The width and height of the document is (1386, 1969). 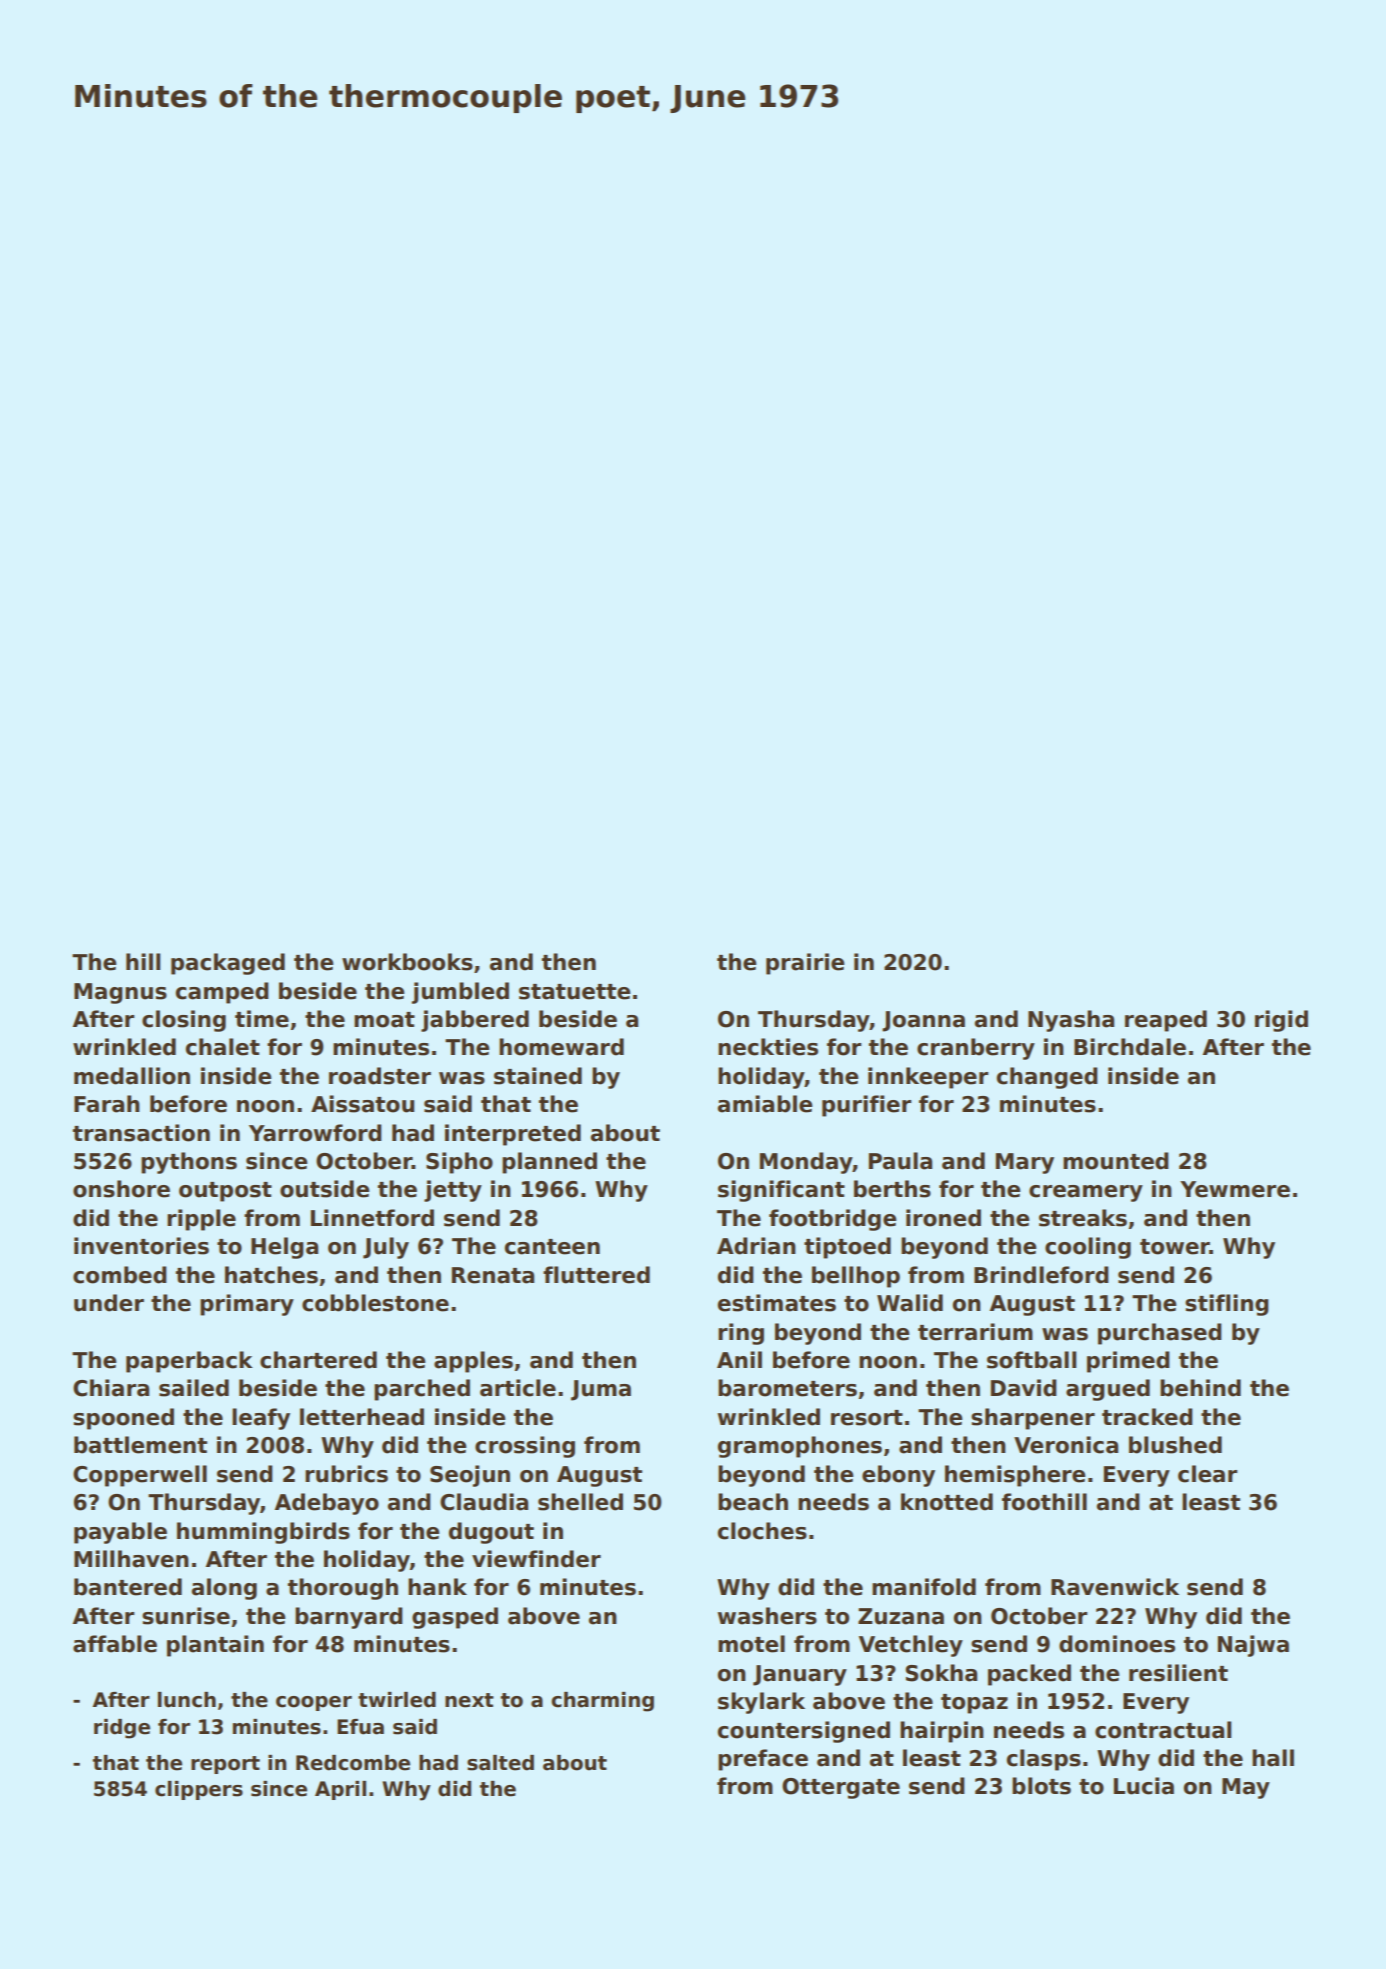 I want to click on moat, so click(x=384, y=1020).
